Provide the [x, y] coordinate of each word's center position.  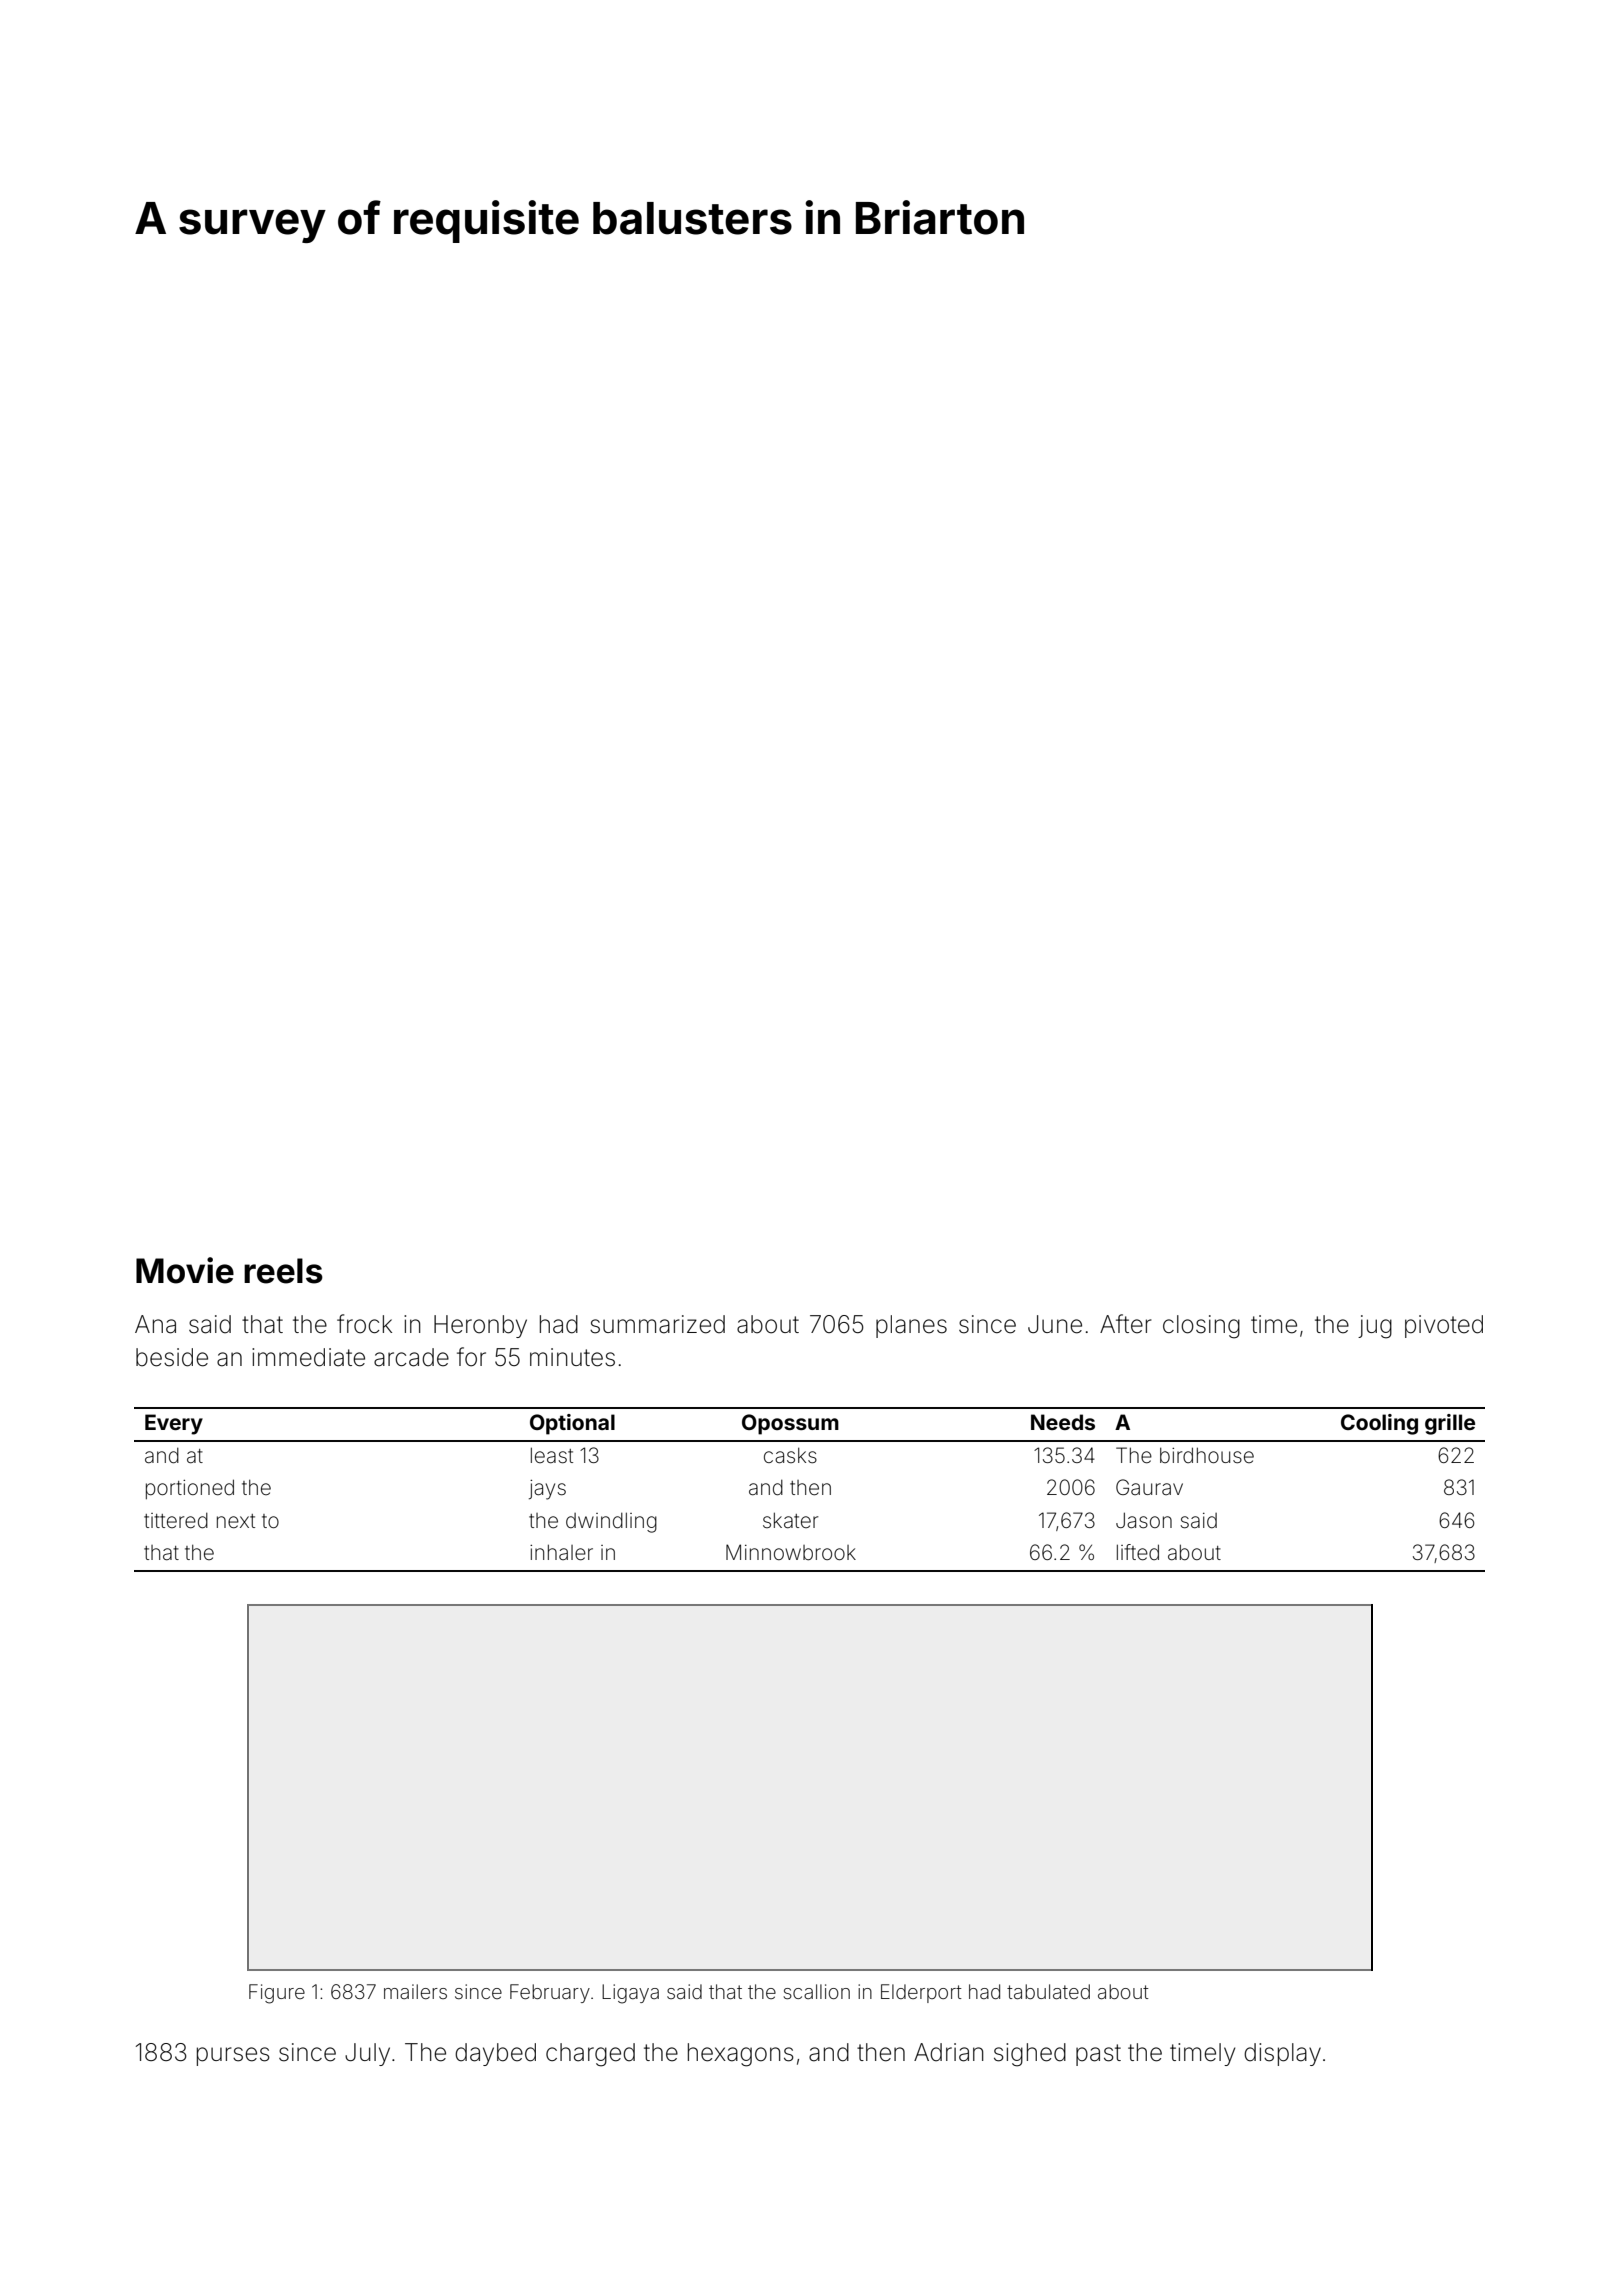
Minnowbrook [791, 1552]
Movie [185, 1270]
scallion [816, 1991]
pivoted [1444, 1326]
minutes [572, 1357]
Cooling [1379, 1424]
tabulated [1048, 1991]
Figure [277, 1994]
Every [174, 1424]
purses [233, 2056]
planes [911, 1326]
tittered [176, 1521]
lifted [1138, 1552]
